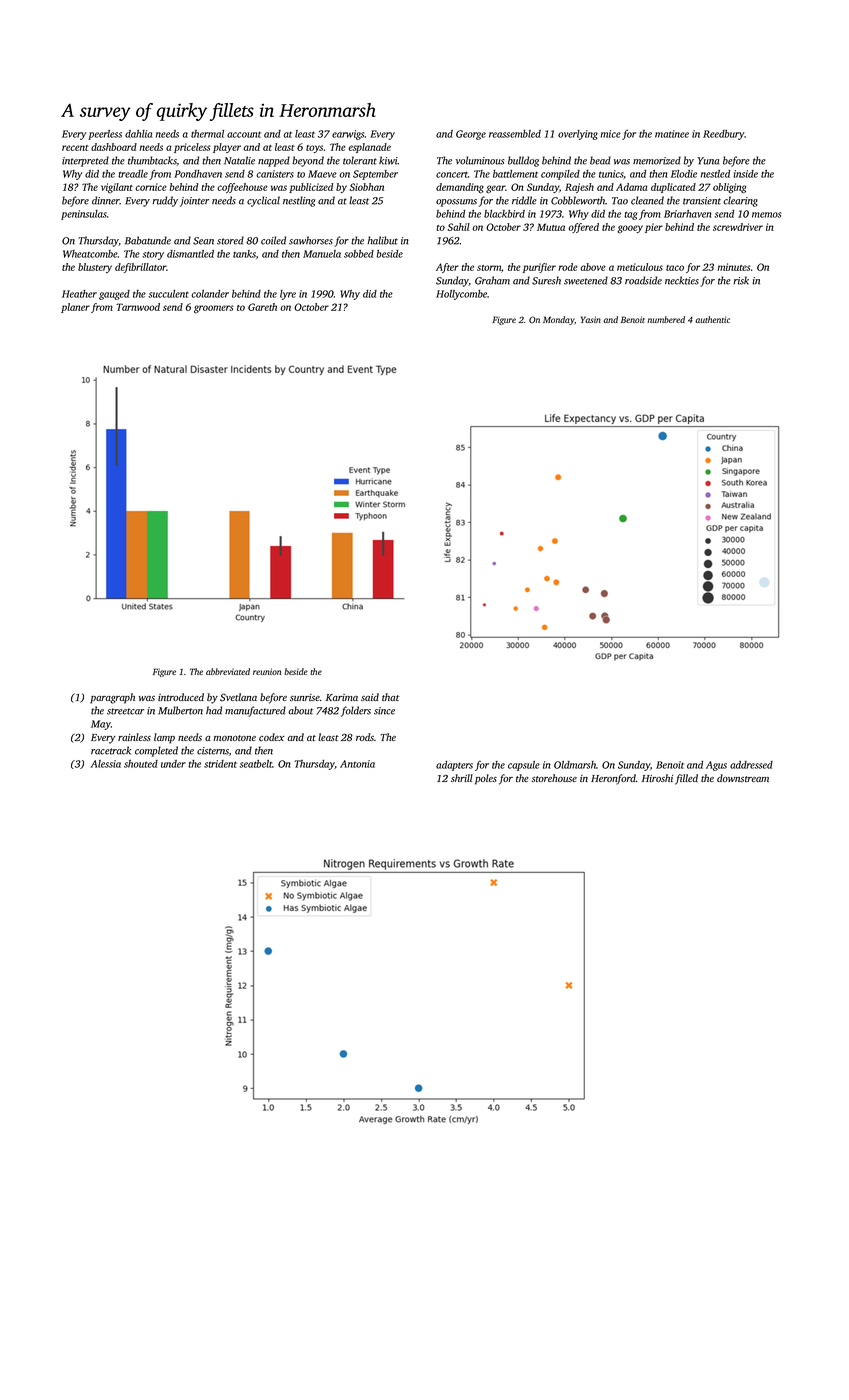 Image resolution: width=849 pixels, height=1400 pixels. I want to click on downstream, so click(743, 778).
